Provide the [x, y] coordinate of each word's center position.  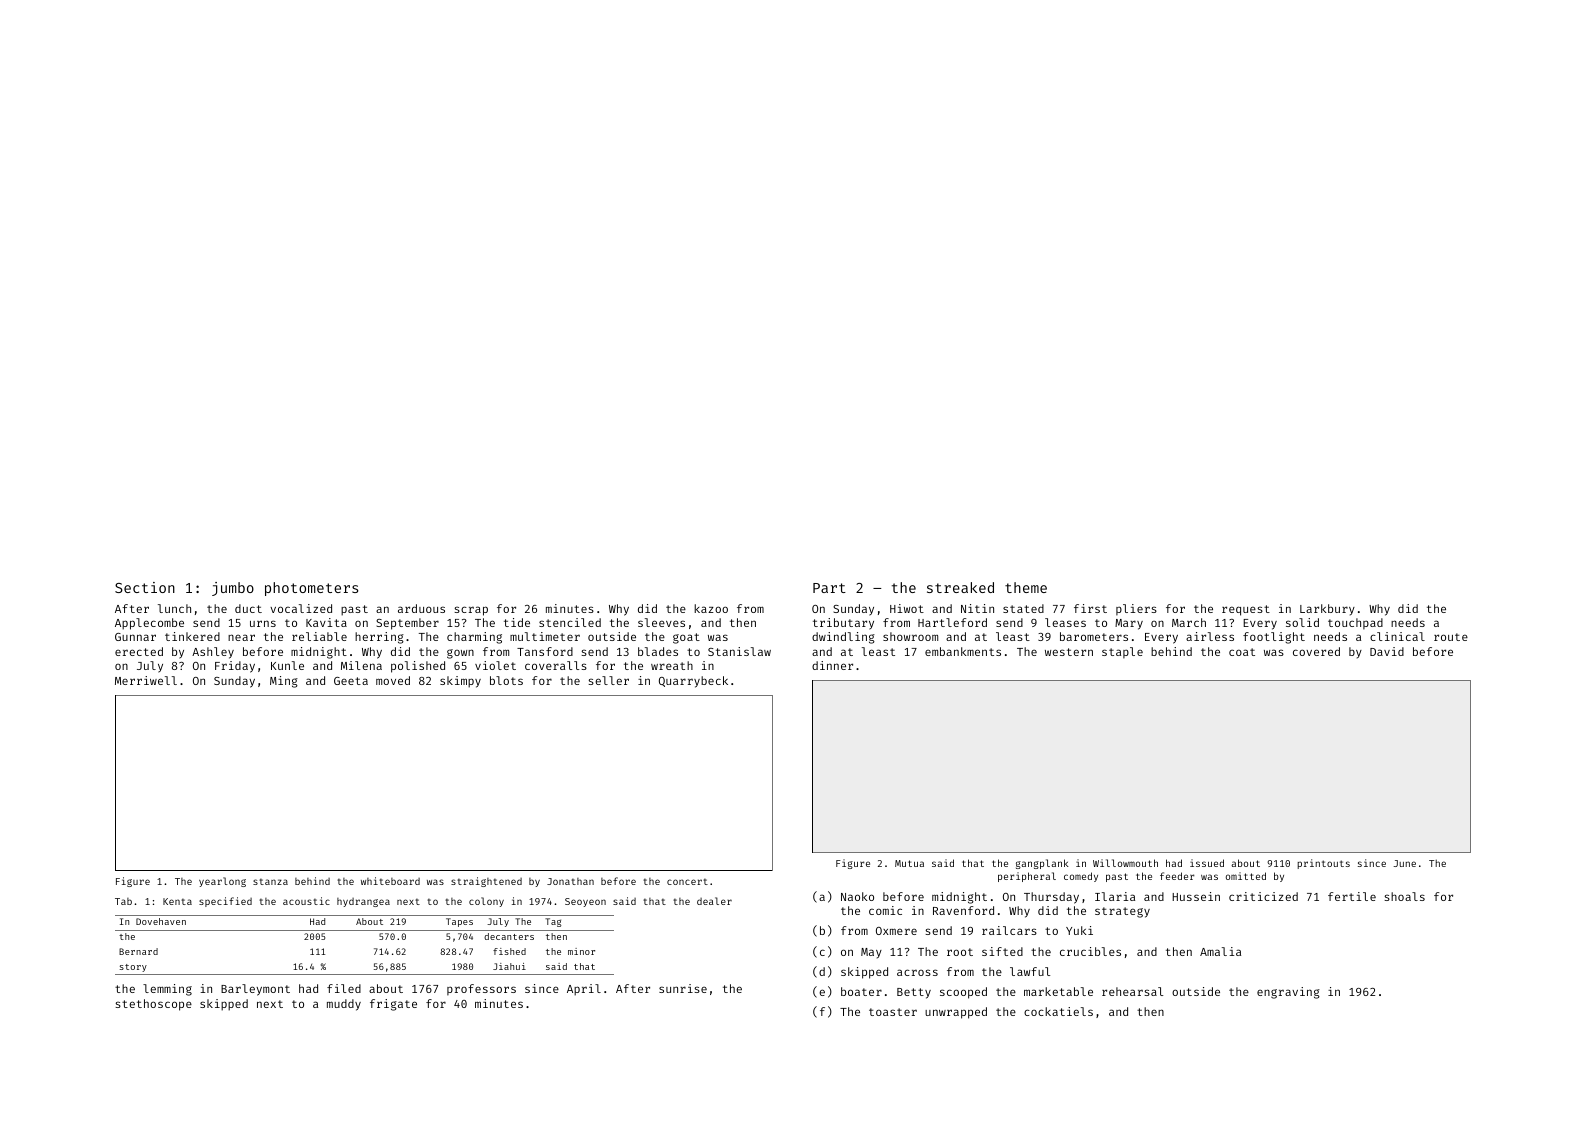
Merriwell [146, 680]
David [1387, 651]
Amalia [1220, 951]
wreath [672, 665]
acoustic [306, 901]
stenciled [570, 622]
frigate [393, 1005]
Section [145, 587]
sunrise [683, 988]
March [1189, 622]
